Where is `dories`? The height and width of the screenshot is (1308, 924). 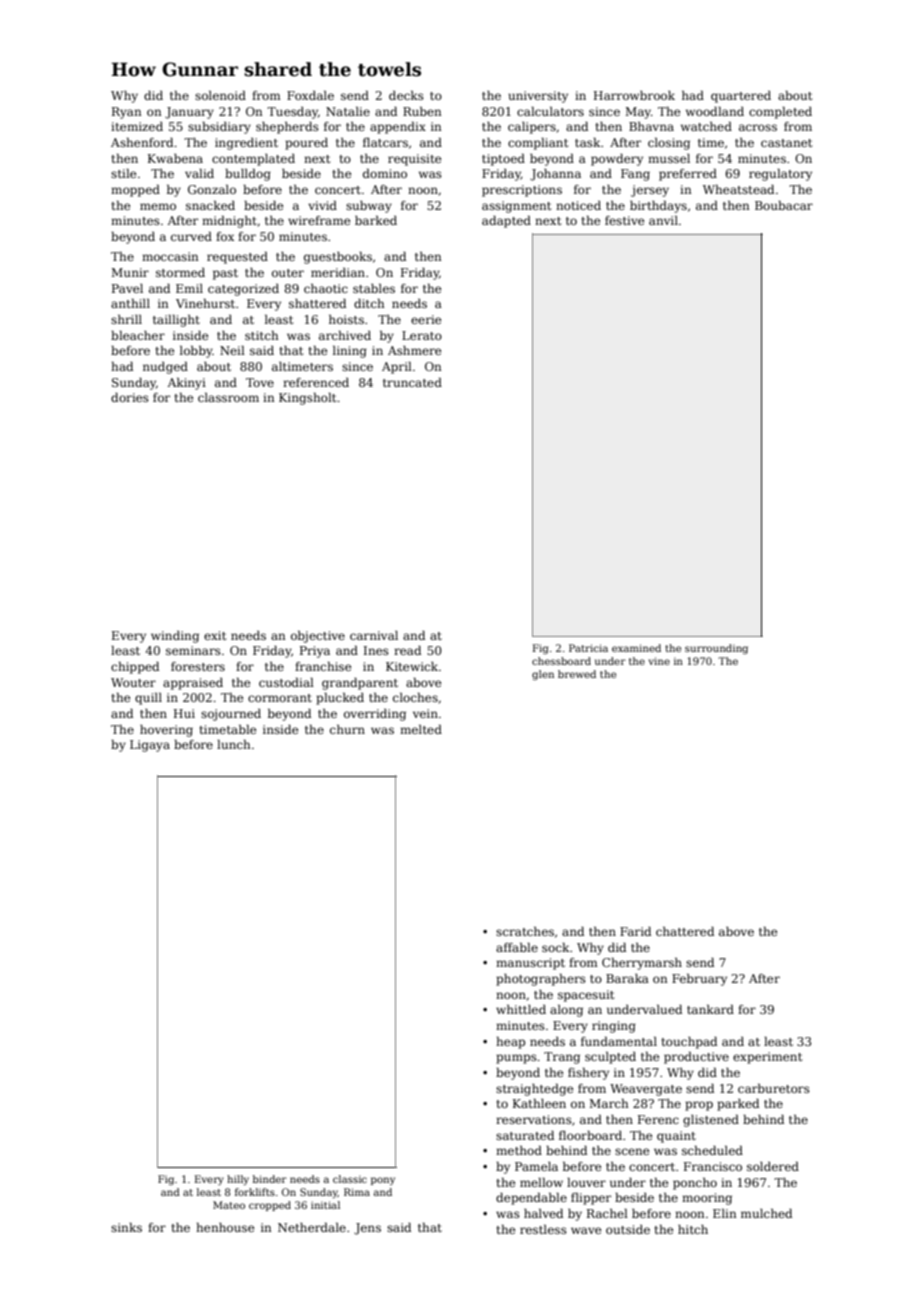
dories is located at coordinates (130, 397).
